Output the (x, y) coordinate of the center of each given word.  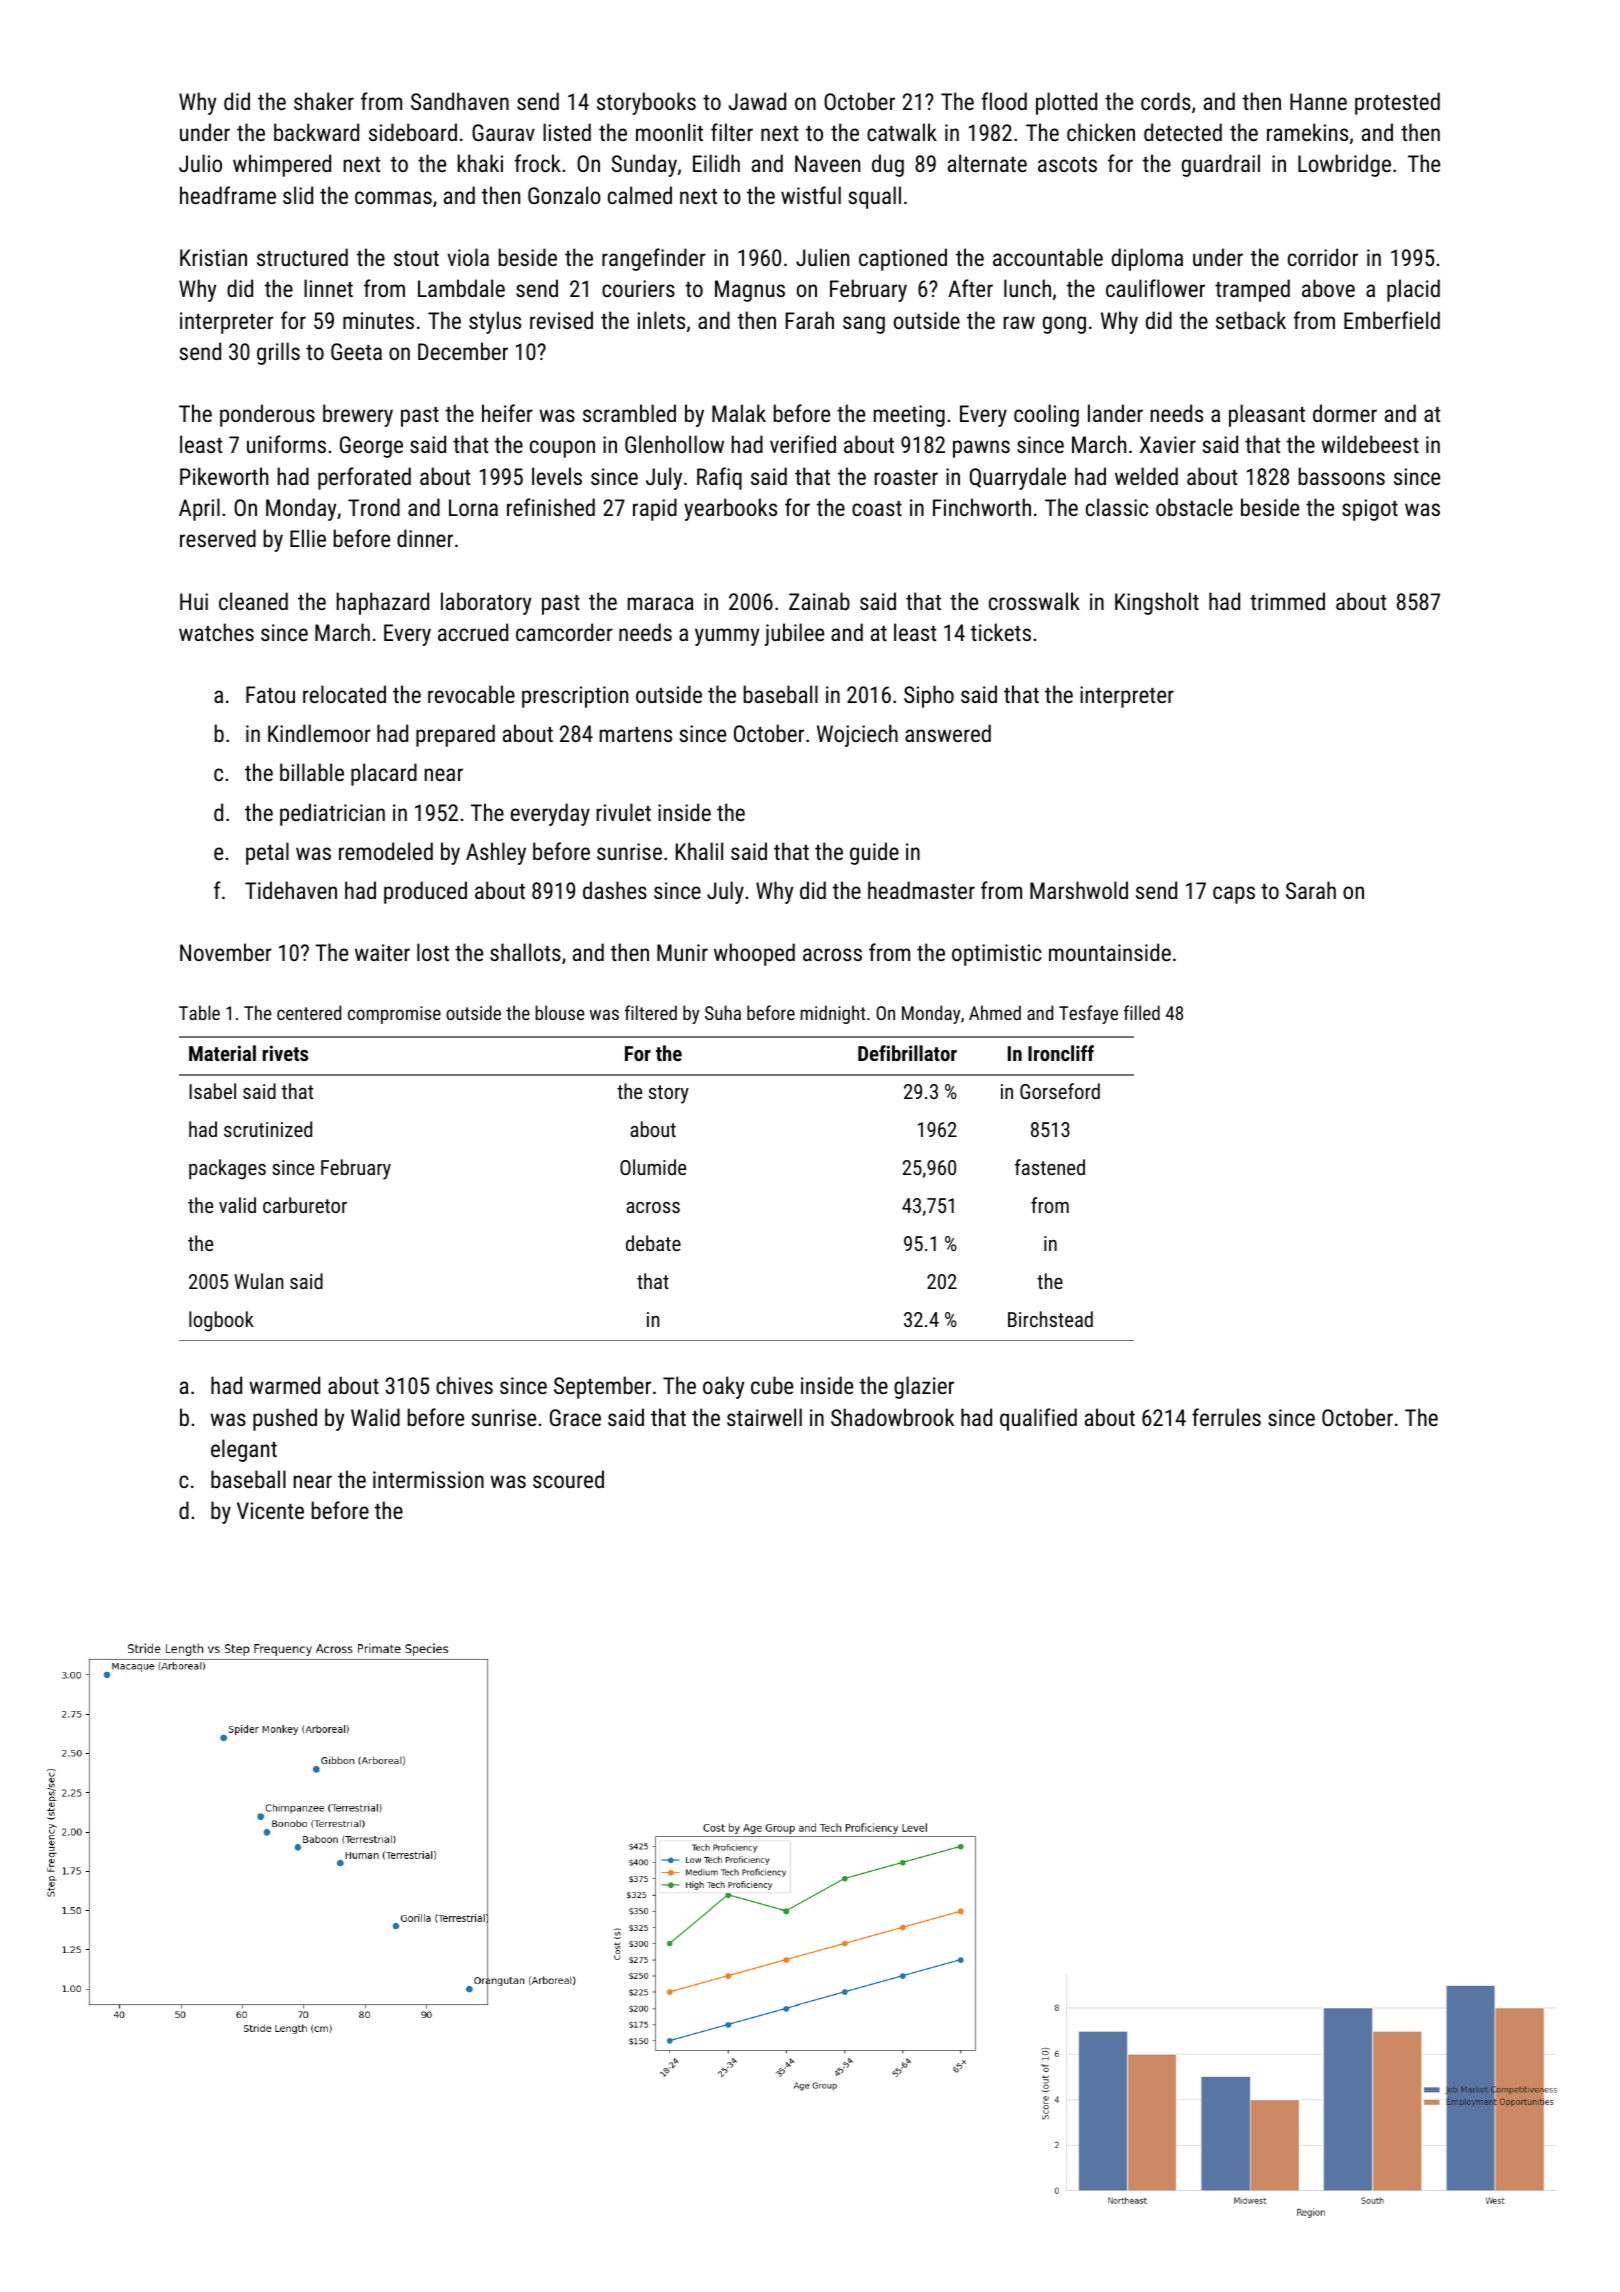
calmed (640, 195)
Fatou (270, 694)
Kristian (213, 257)
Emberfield (1392, 320)
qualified (1038, 1419)
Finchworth (982, 507)
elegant (244, 1450)
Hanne (1318, 101)
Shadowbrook (892, 1417)
